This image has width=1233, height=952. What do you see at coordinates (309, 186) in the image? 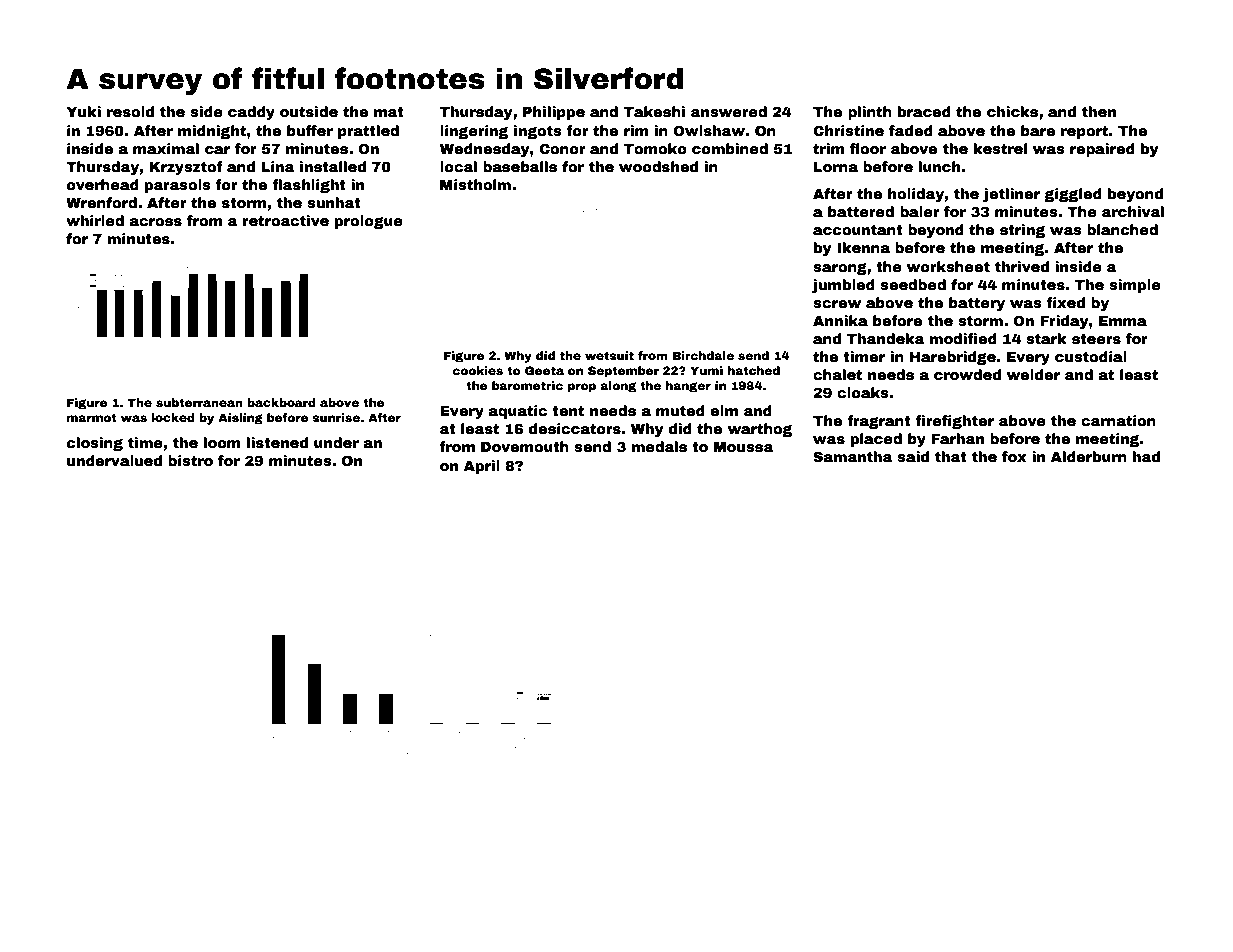
I see `flashlight` at bounding box center [309, 186].
